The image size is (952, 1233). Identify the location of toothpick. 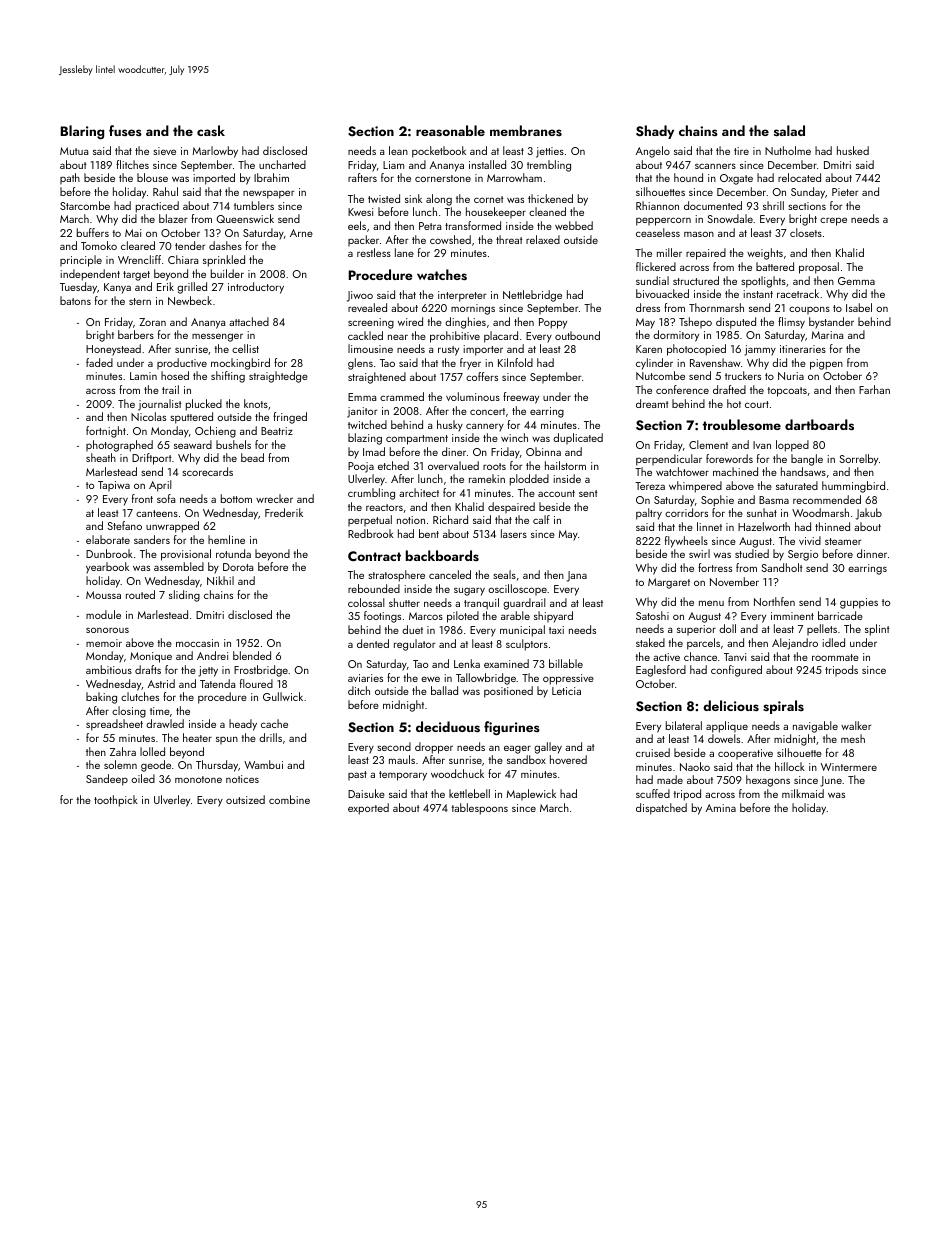
(116, 801).
